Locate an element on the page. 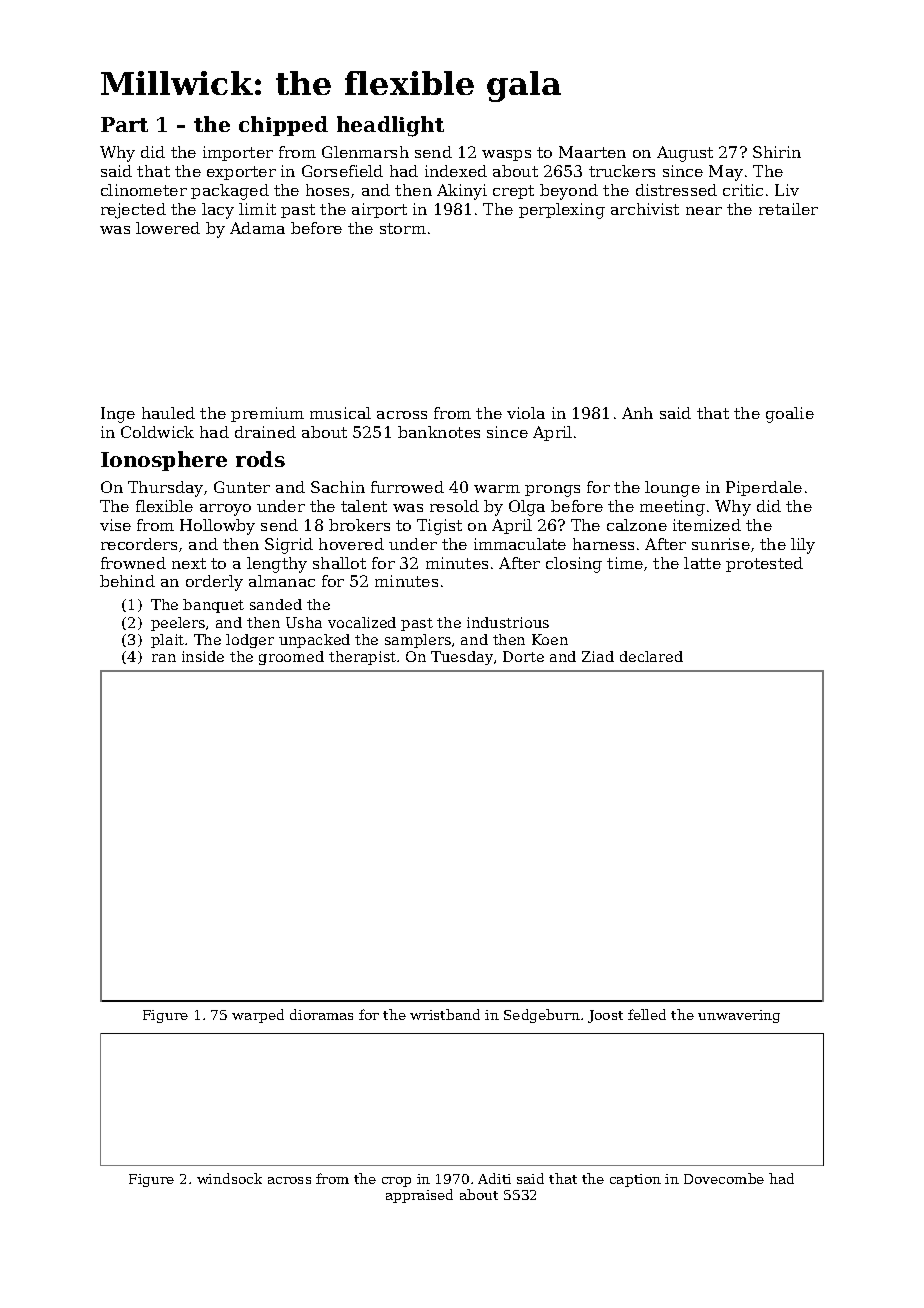 The height and width of the document is (1308, 924). Dovecombe is located at coordinates (724, 1178).
